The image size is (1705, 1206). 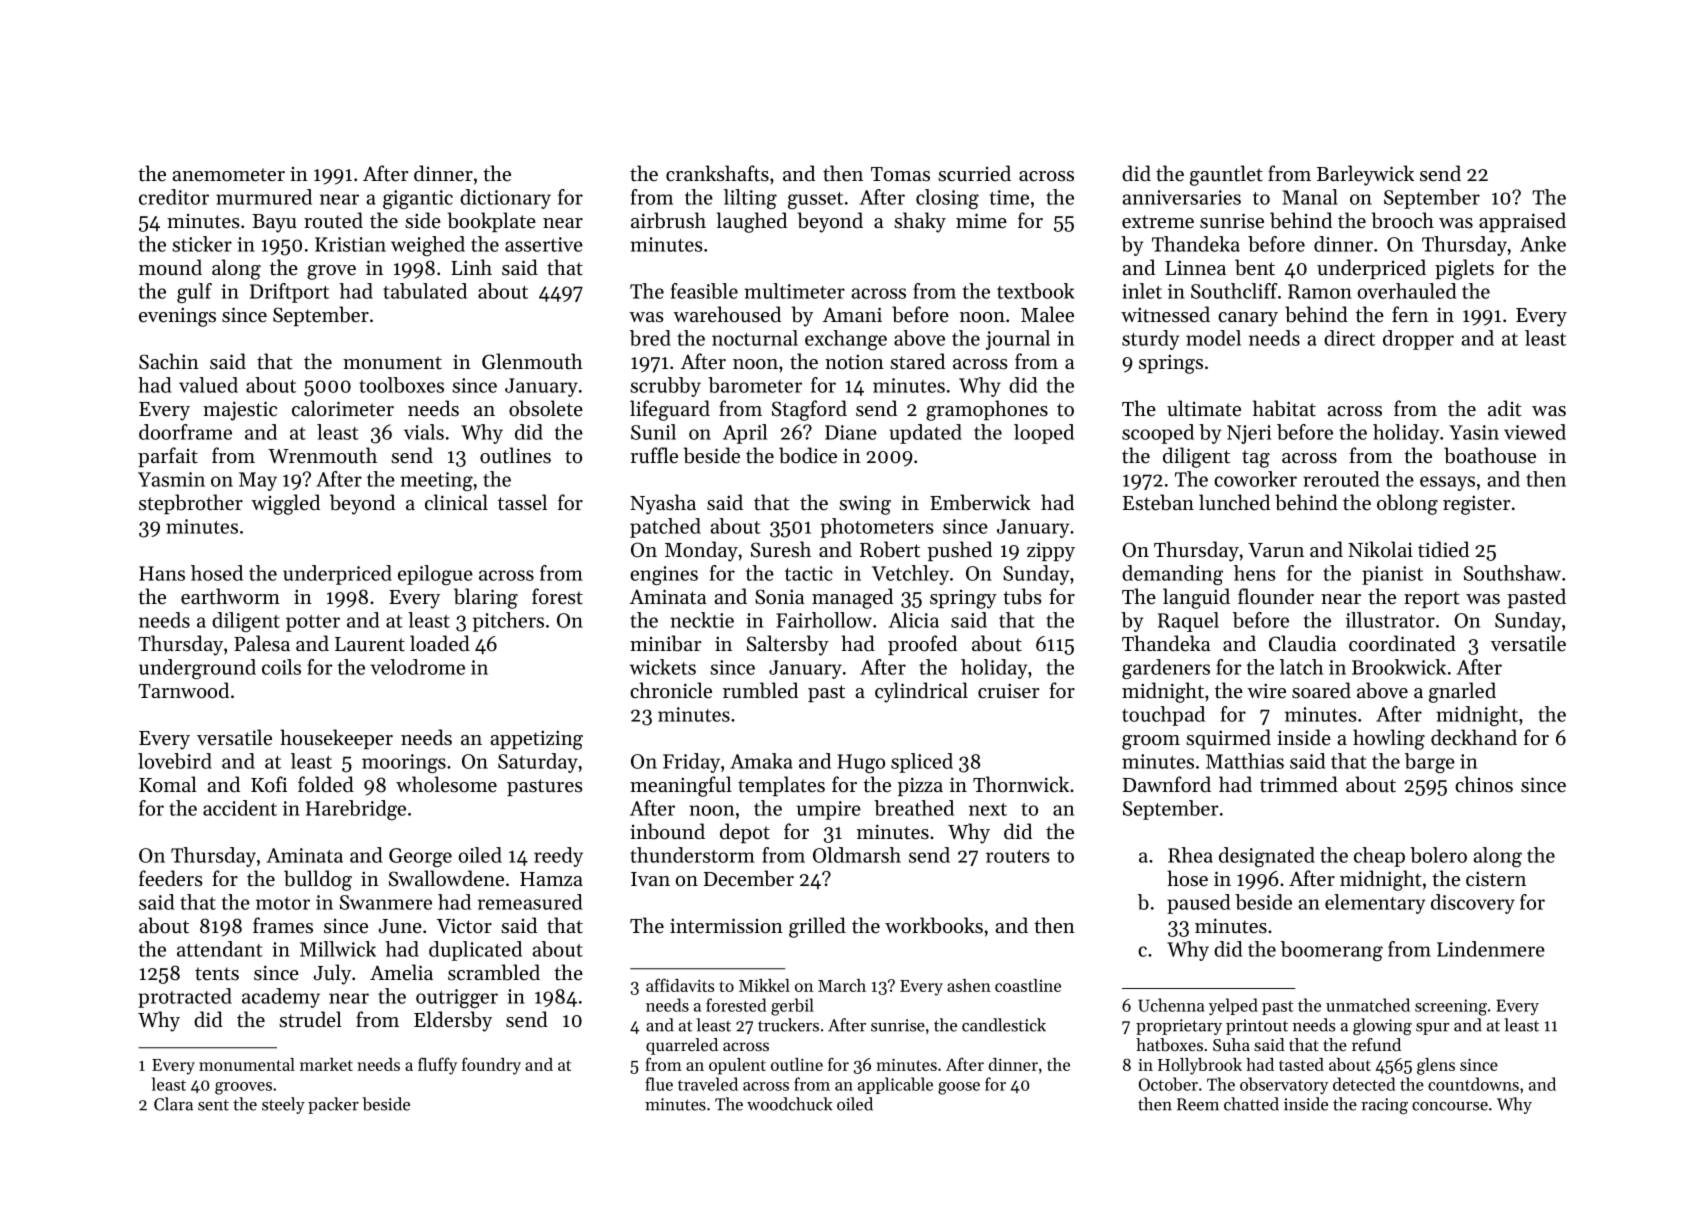 I want to click on Hans, so click(x=162, y=573).
